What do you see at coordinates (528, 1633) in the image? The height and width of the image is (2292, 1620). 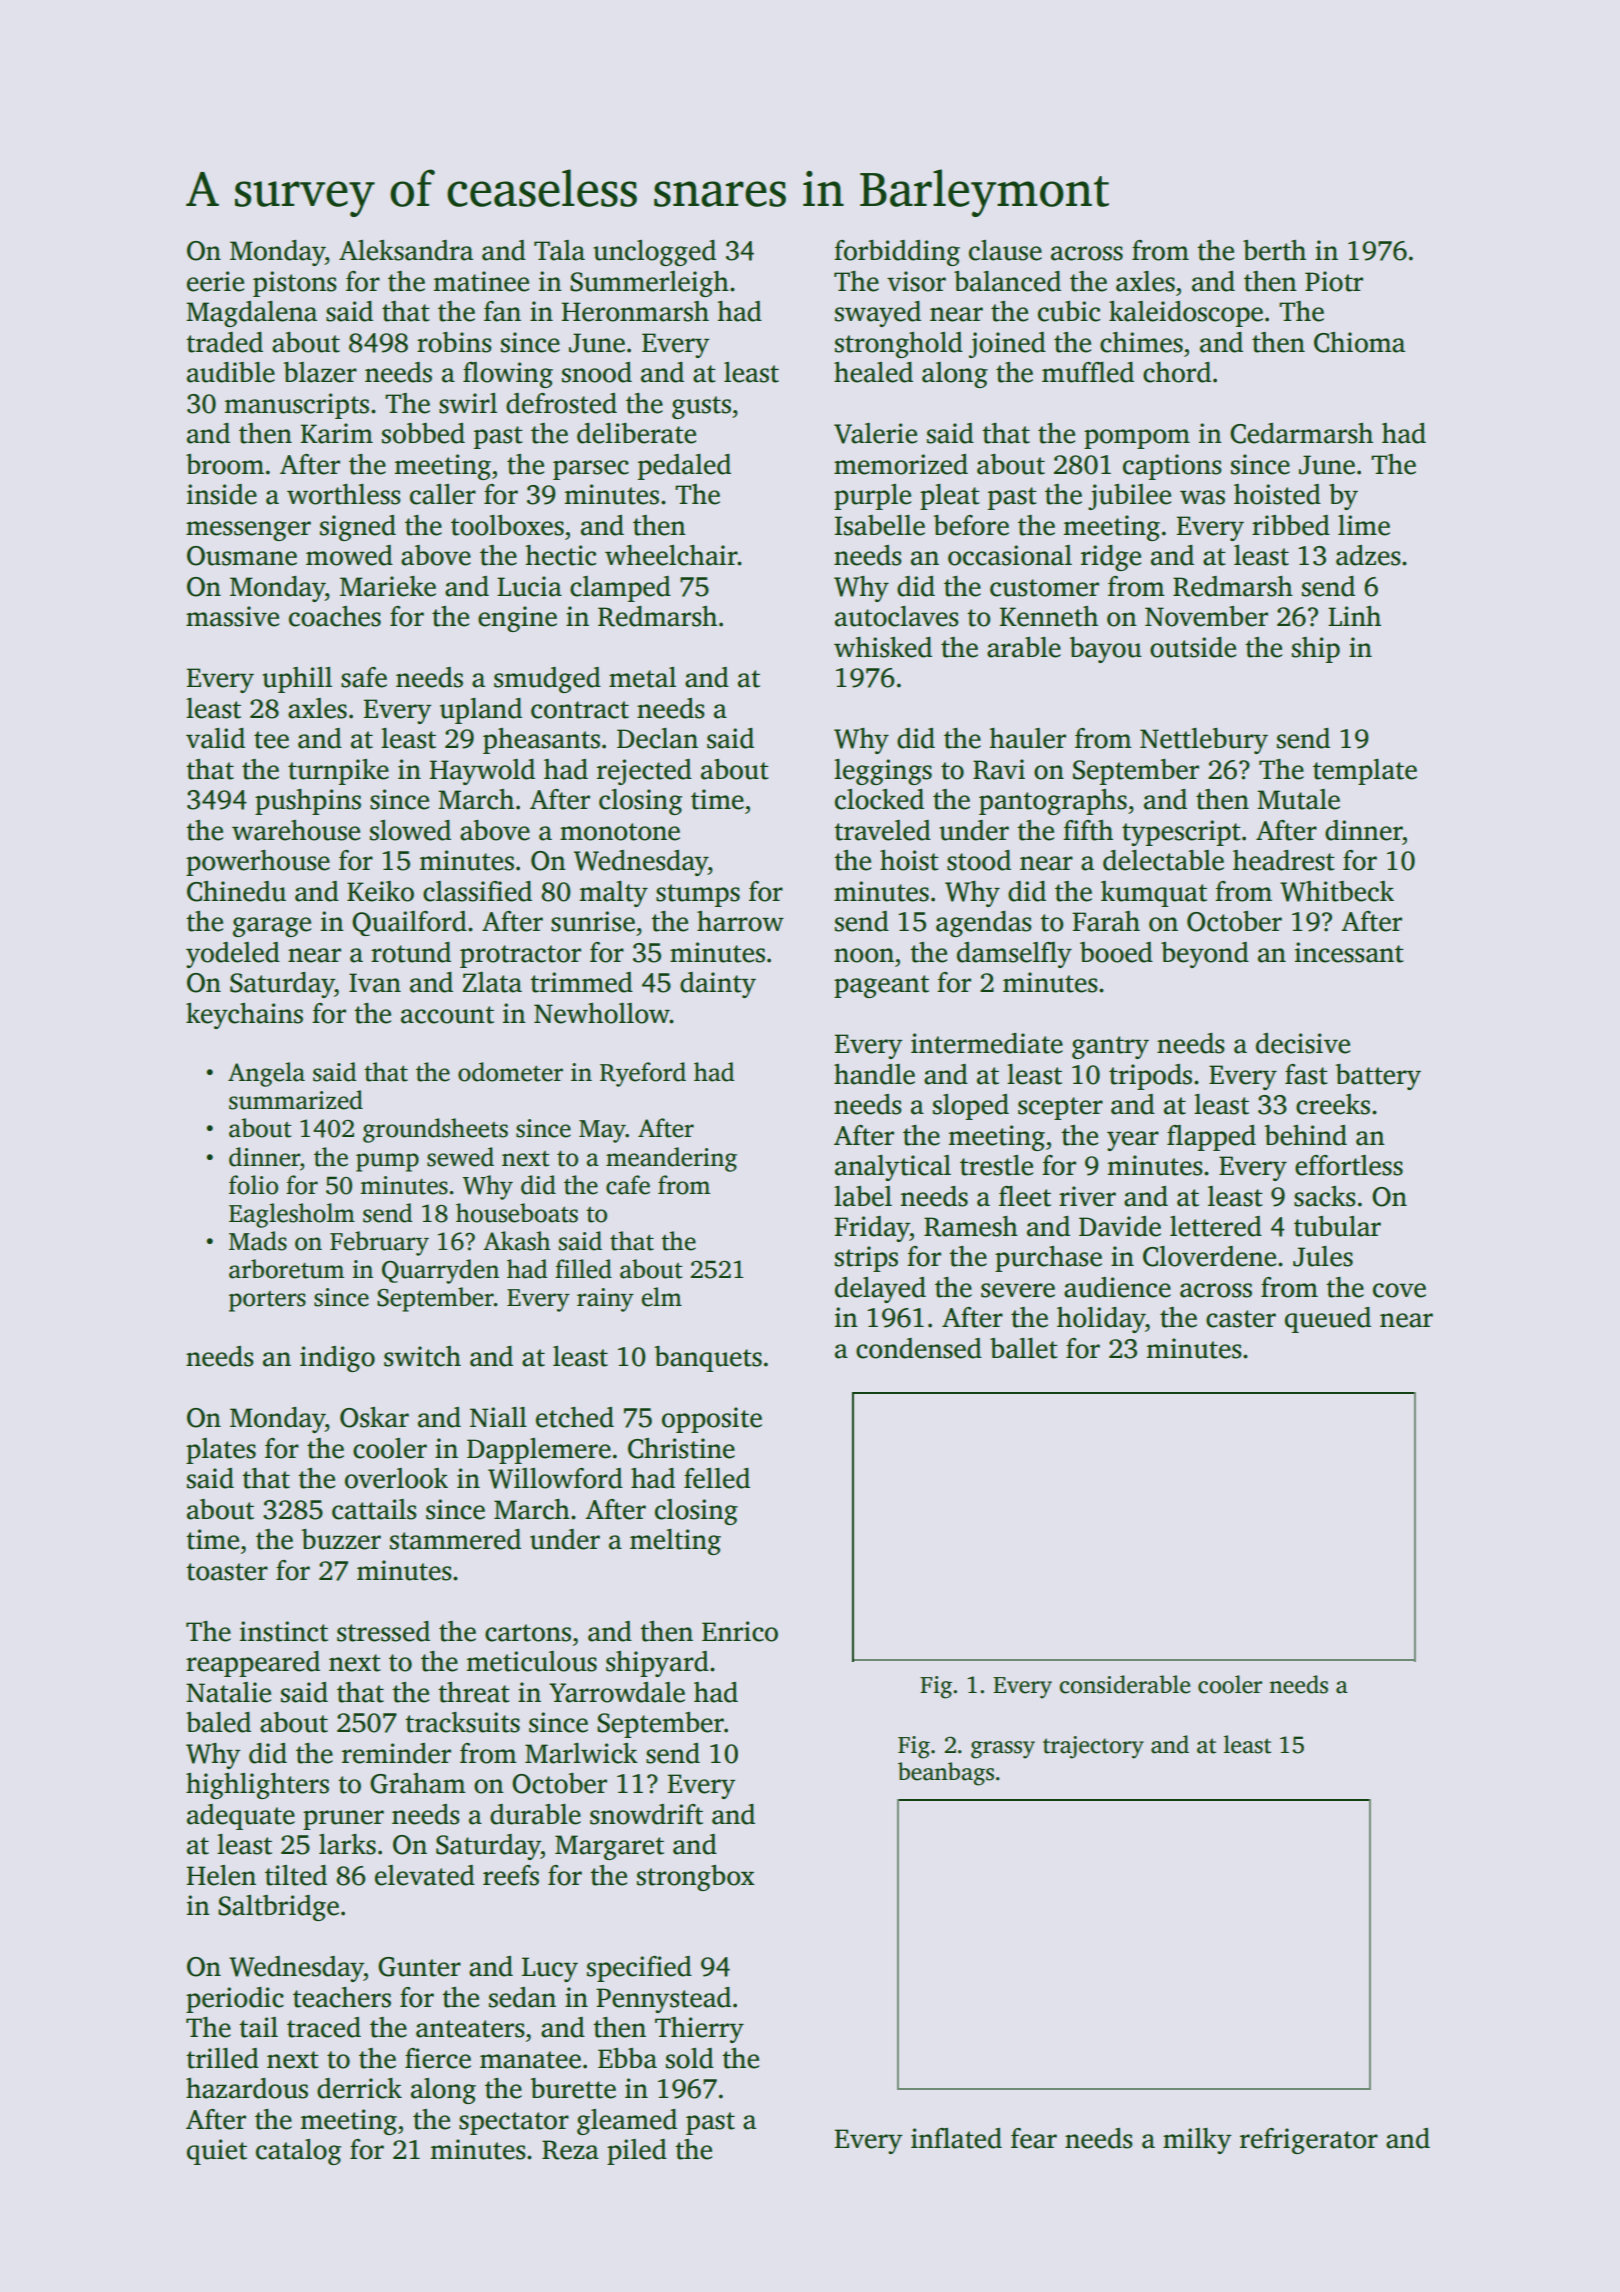 I see `cartons` at bounding box center [528, 1633].
